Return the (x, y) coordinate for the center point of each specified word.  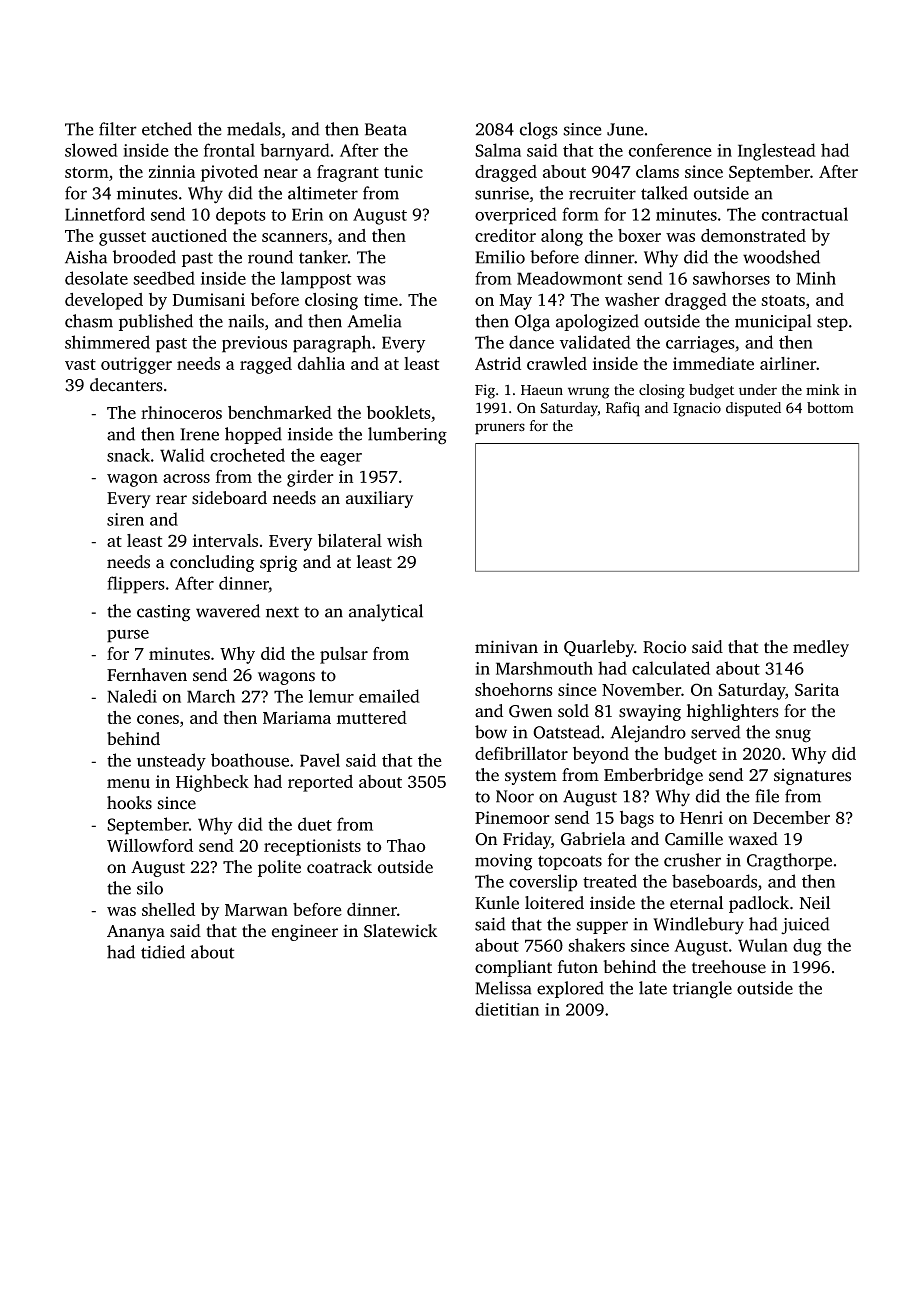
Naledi (132, 696)
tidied (163, 952)
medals (254, 129)
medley (821, 648)
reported (320, 783)
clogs (539, 131)
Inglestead (777, 152)
